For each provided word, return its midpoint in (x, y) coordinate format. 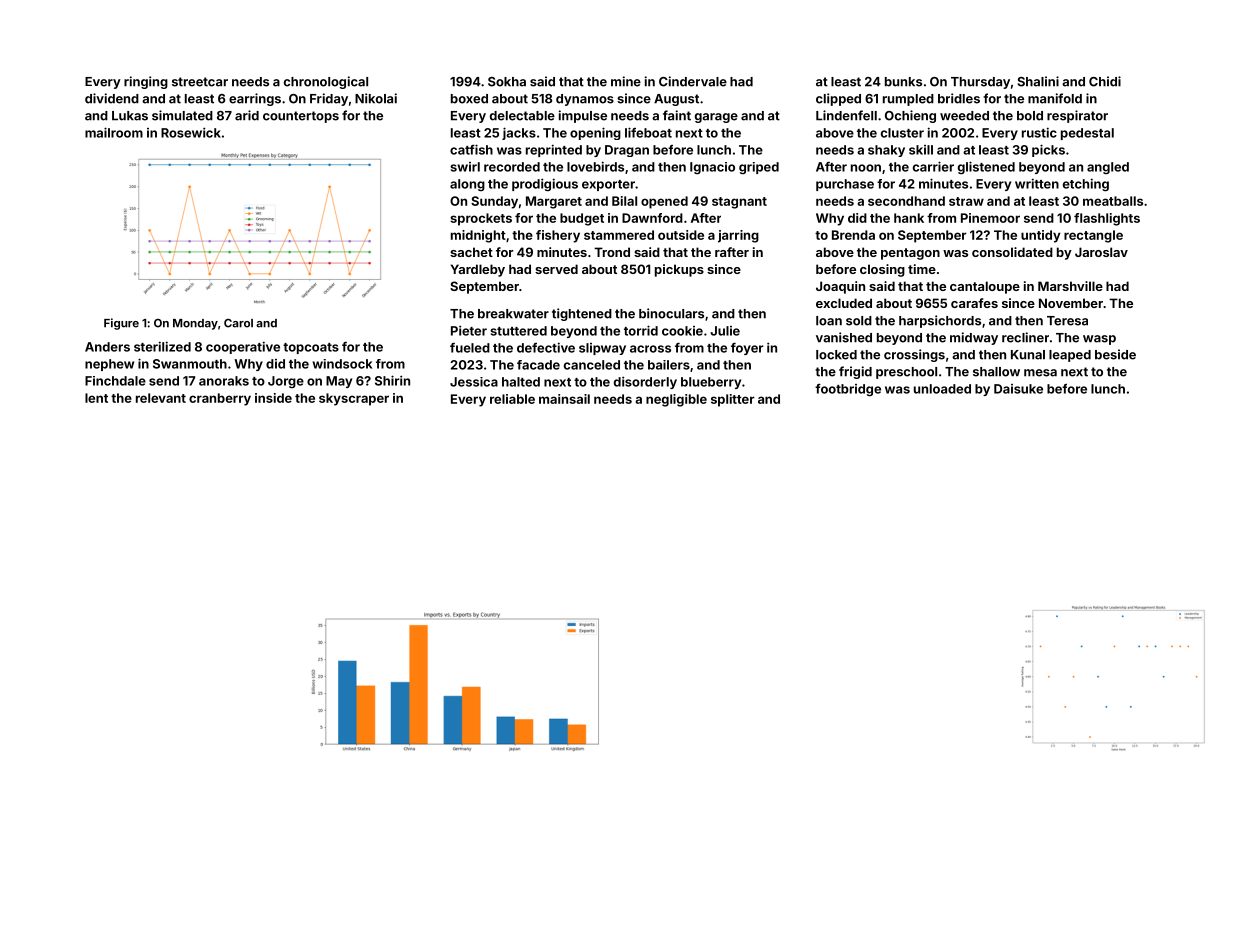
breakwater (513, 314)
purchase (845, 185)
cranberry (220, 399)
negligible (676, 400)
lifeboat (648, 132)
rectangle (1093, 236)
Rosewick (191, 132)
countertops (301, 117)
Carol (238, 323)
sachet (471, 252)
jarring (738, 236)
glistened (986, 168)
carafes (974, 303)
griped (759, 168)
